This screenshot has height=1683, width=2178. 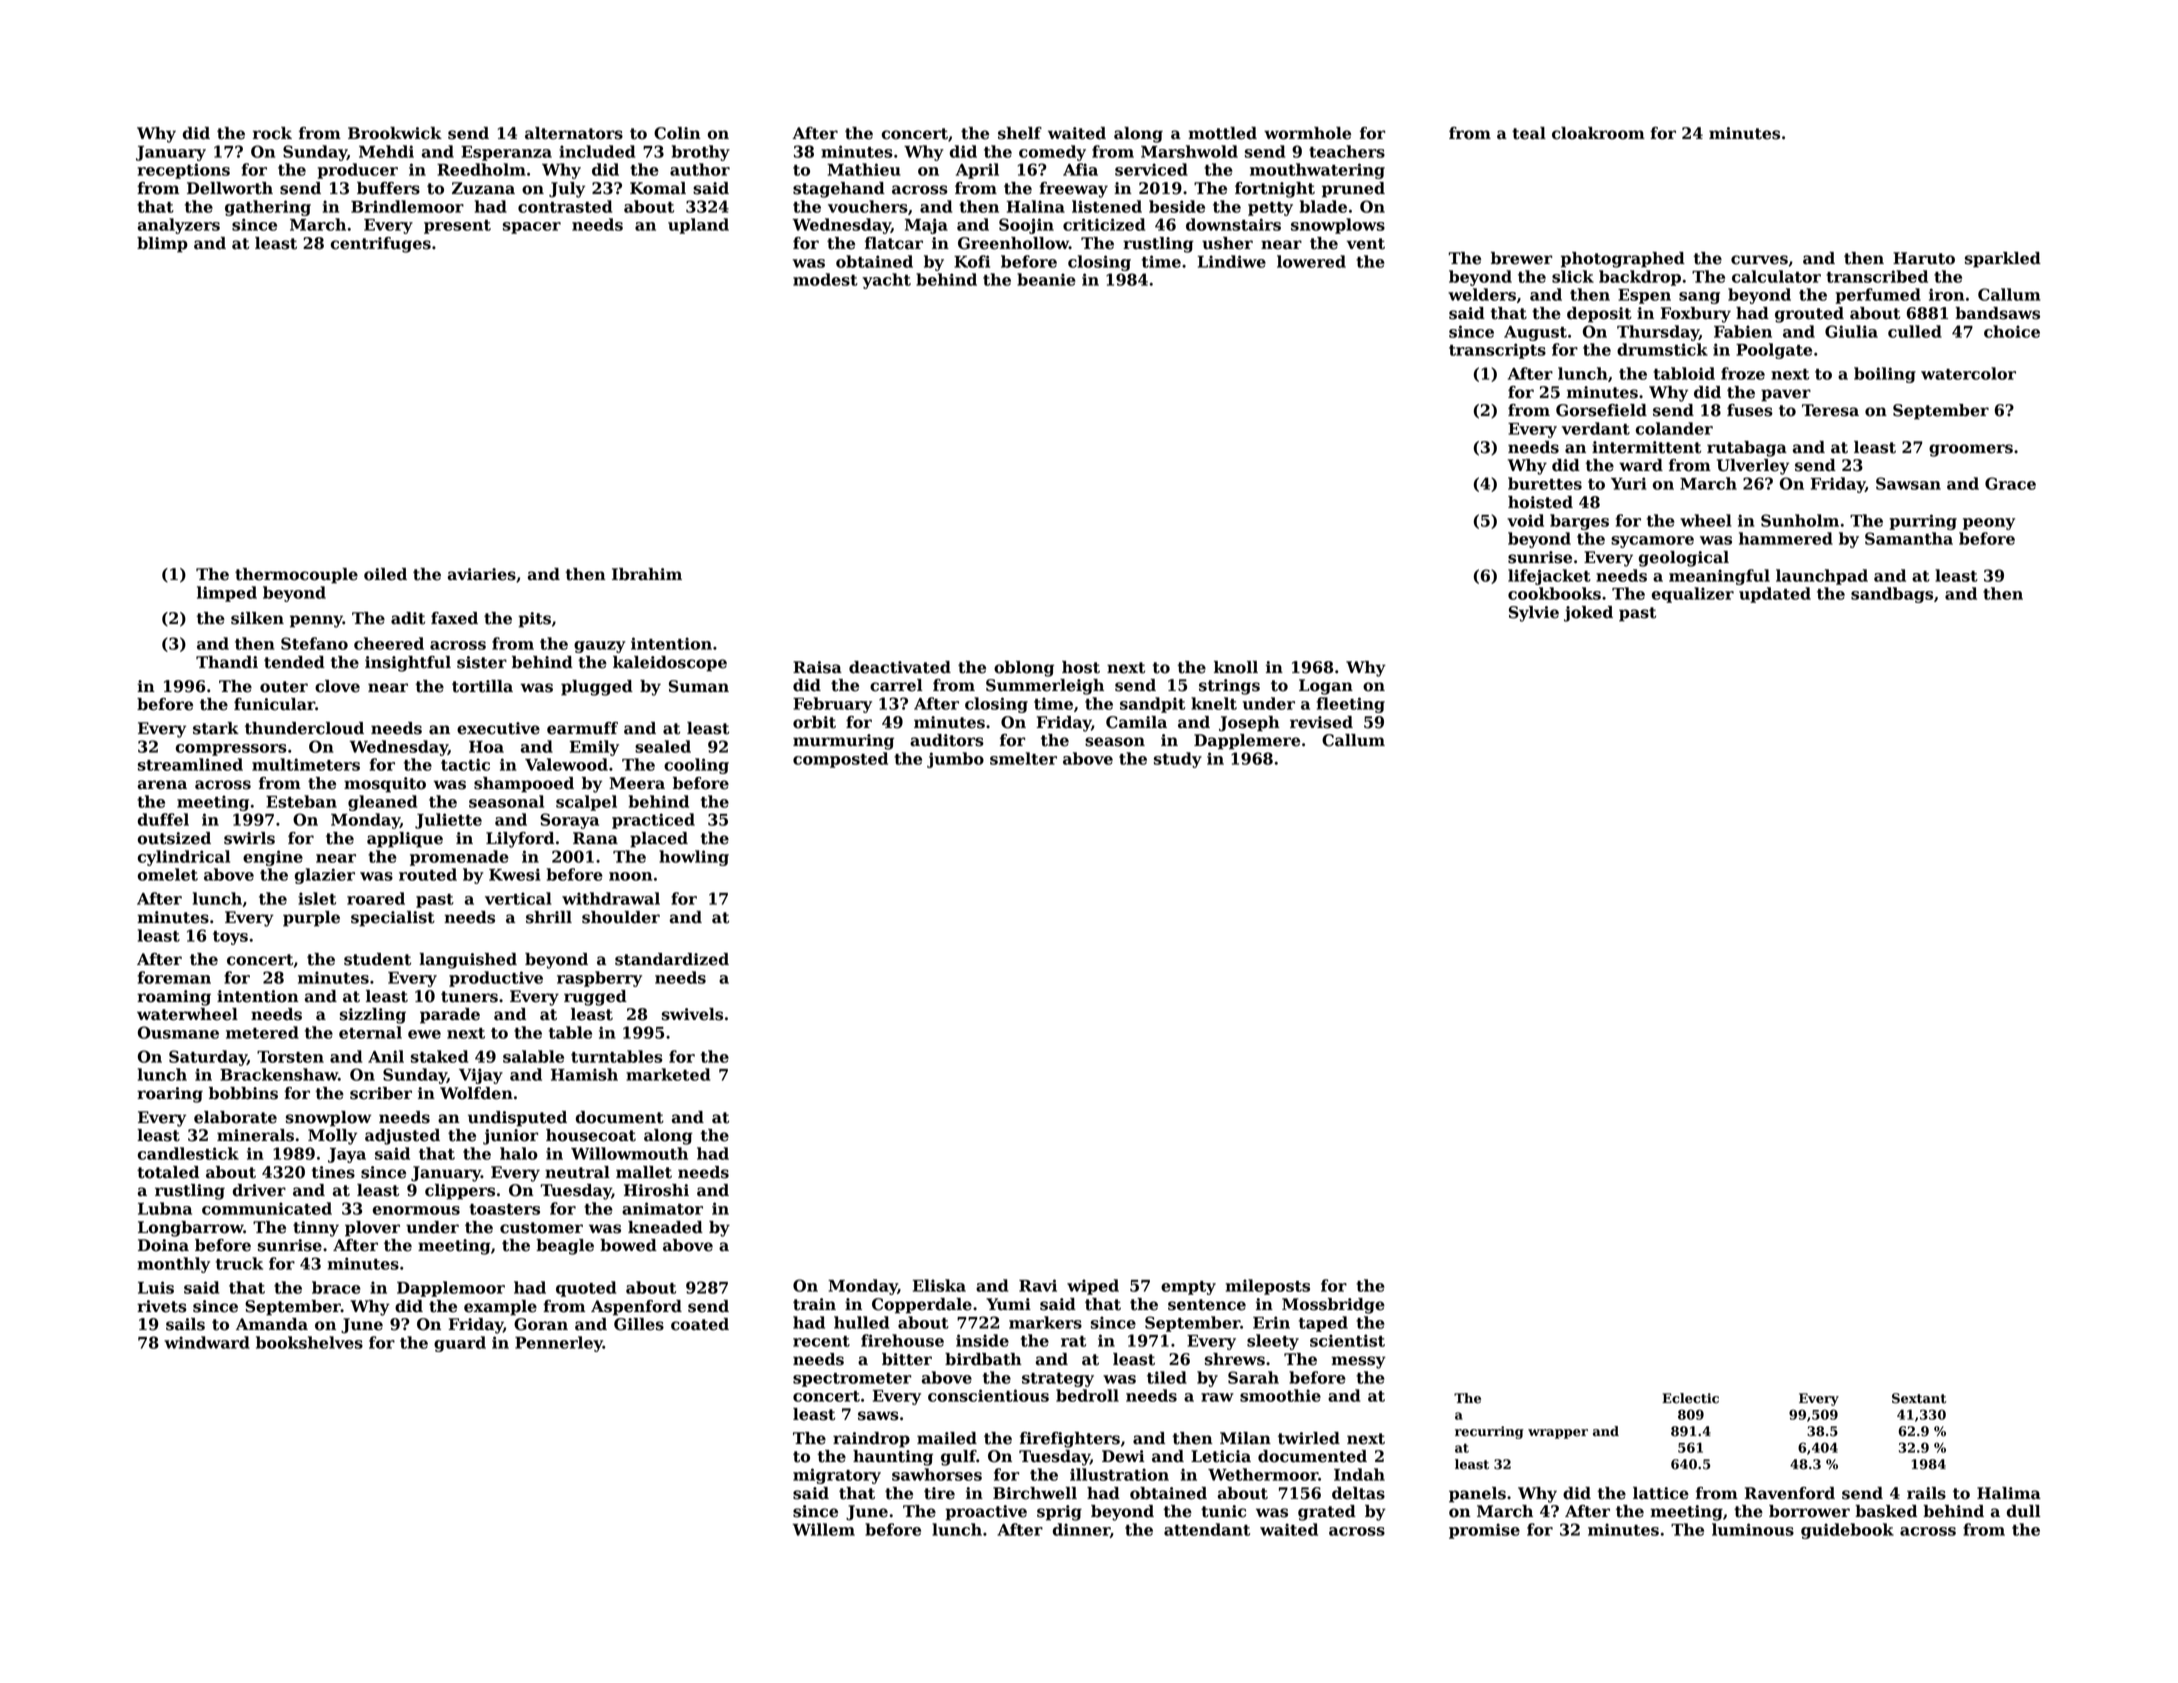 I want to click on Mossbridge, so click(x=1333, y=1306).
